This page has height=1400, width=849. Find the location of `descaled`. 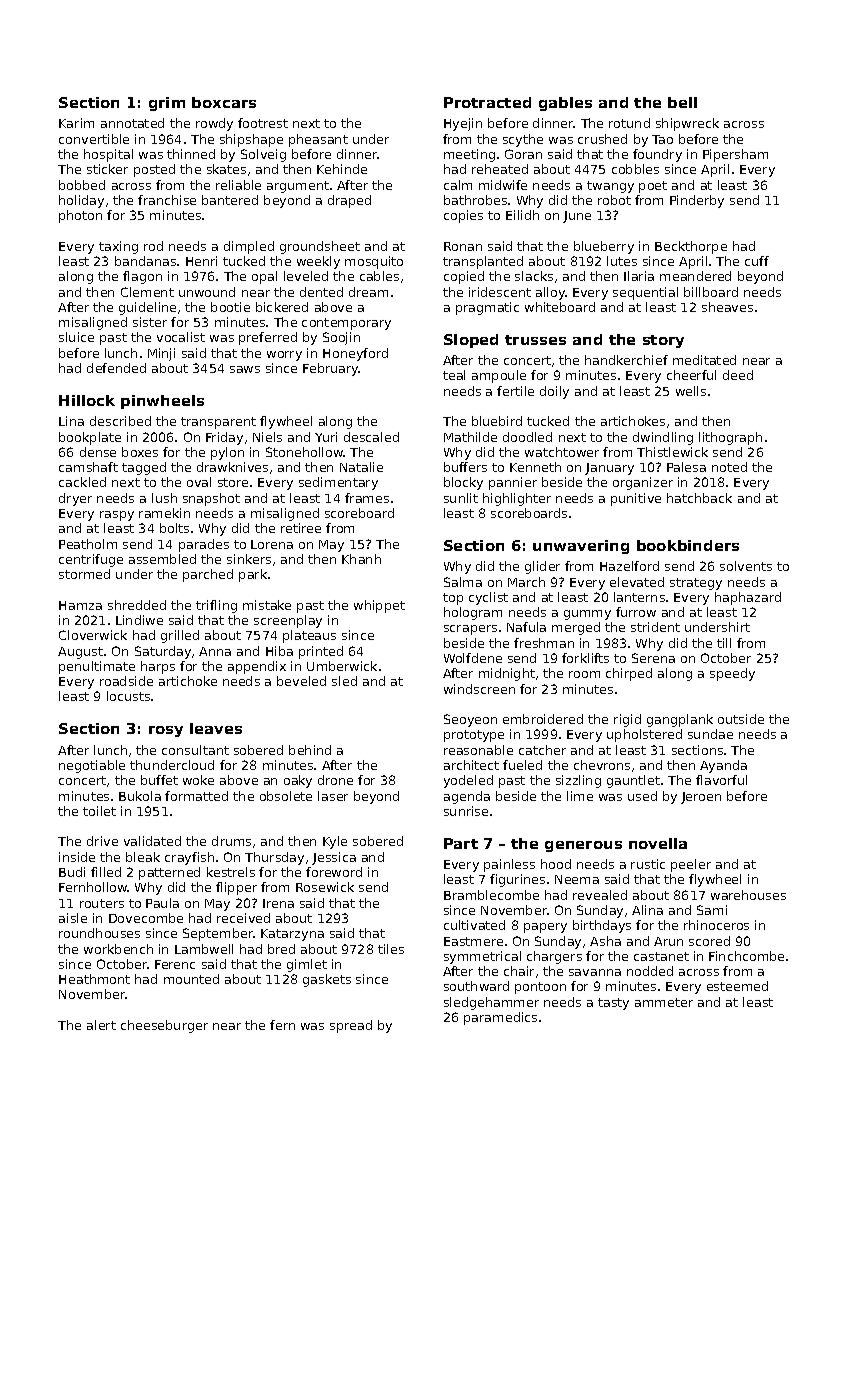

descaled is located at coordinates (371, 437).
